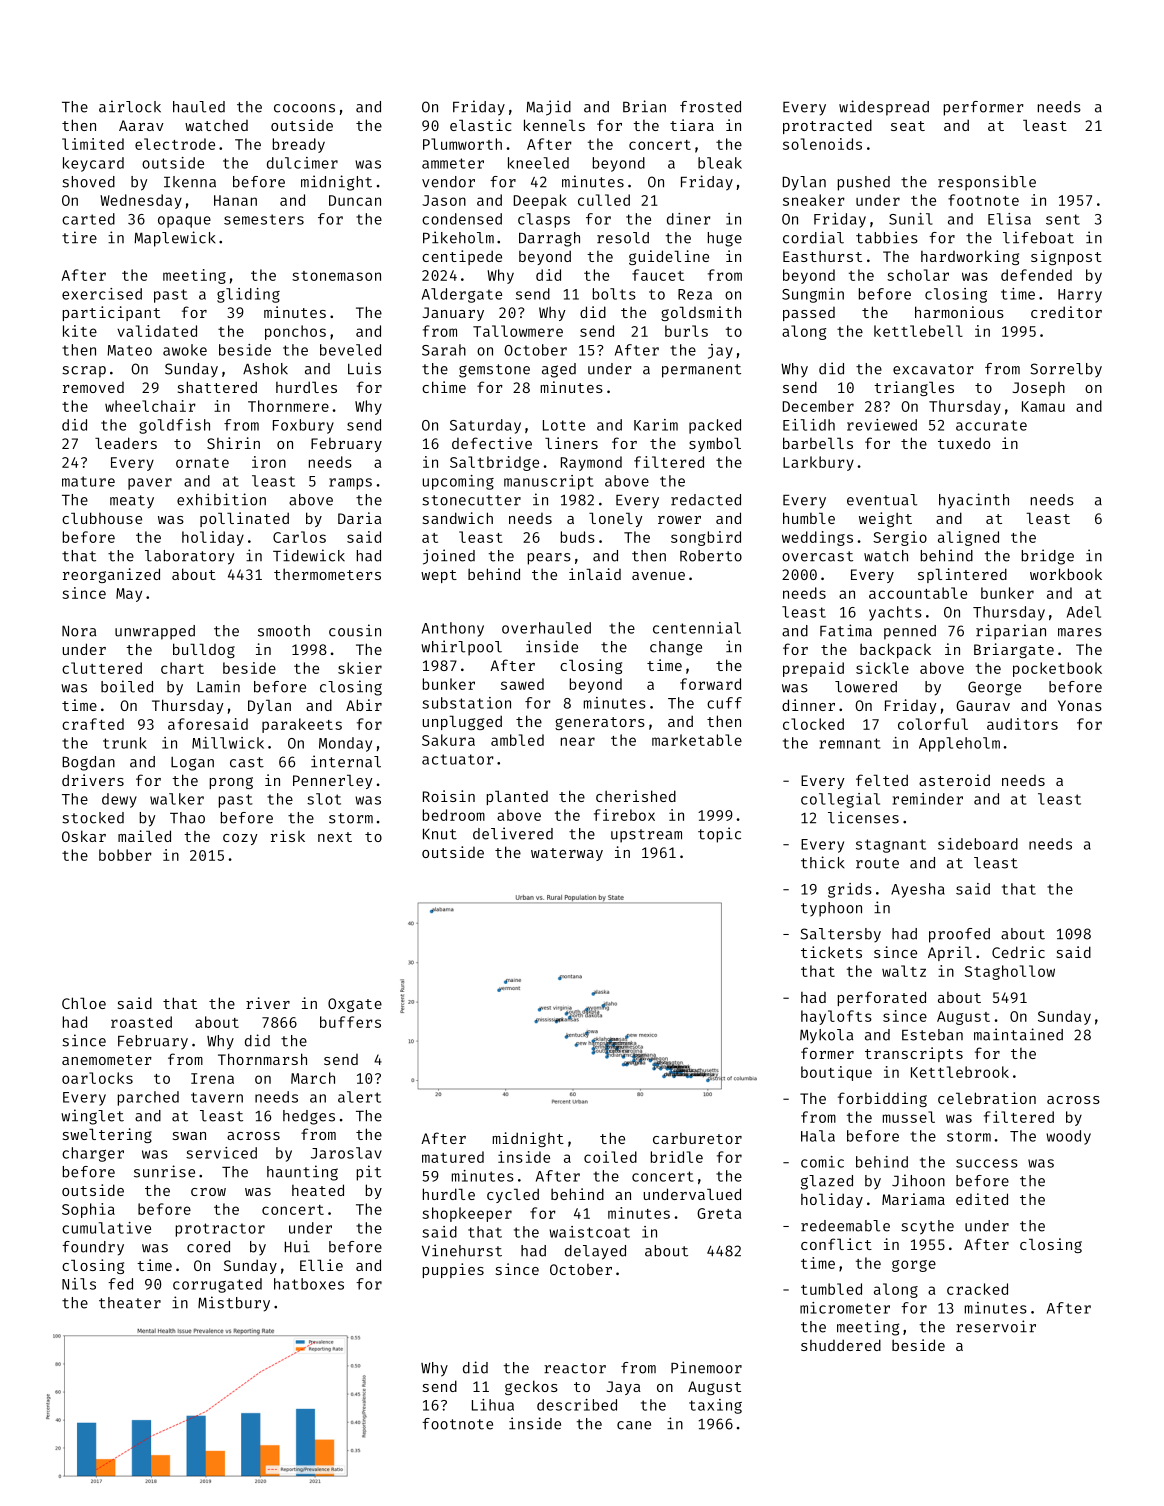 Image resolution: width=1164 pixels, height=1506 pixels. I want to click on Oxgate, so click(355, 1005).
